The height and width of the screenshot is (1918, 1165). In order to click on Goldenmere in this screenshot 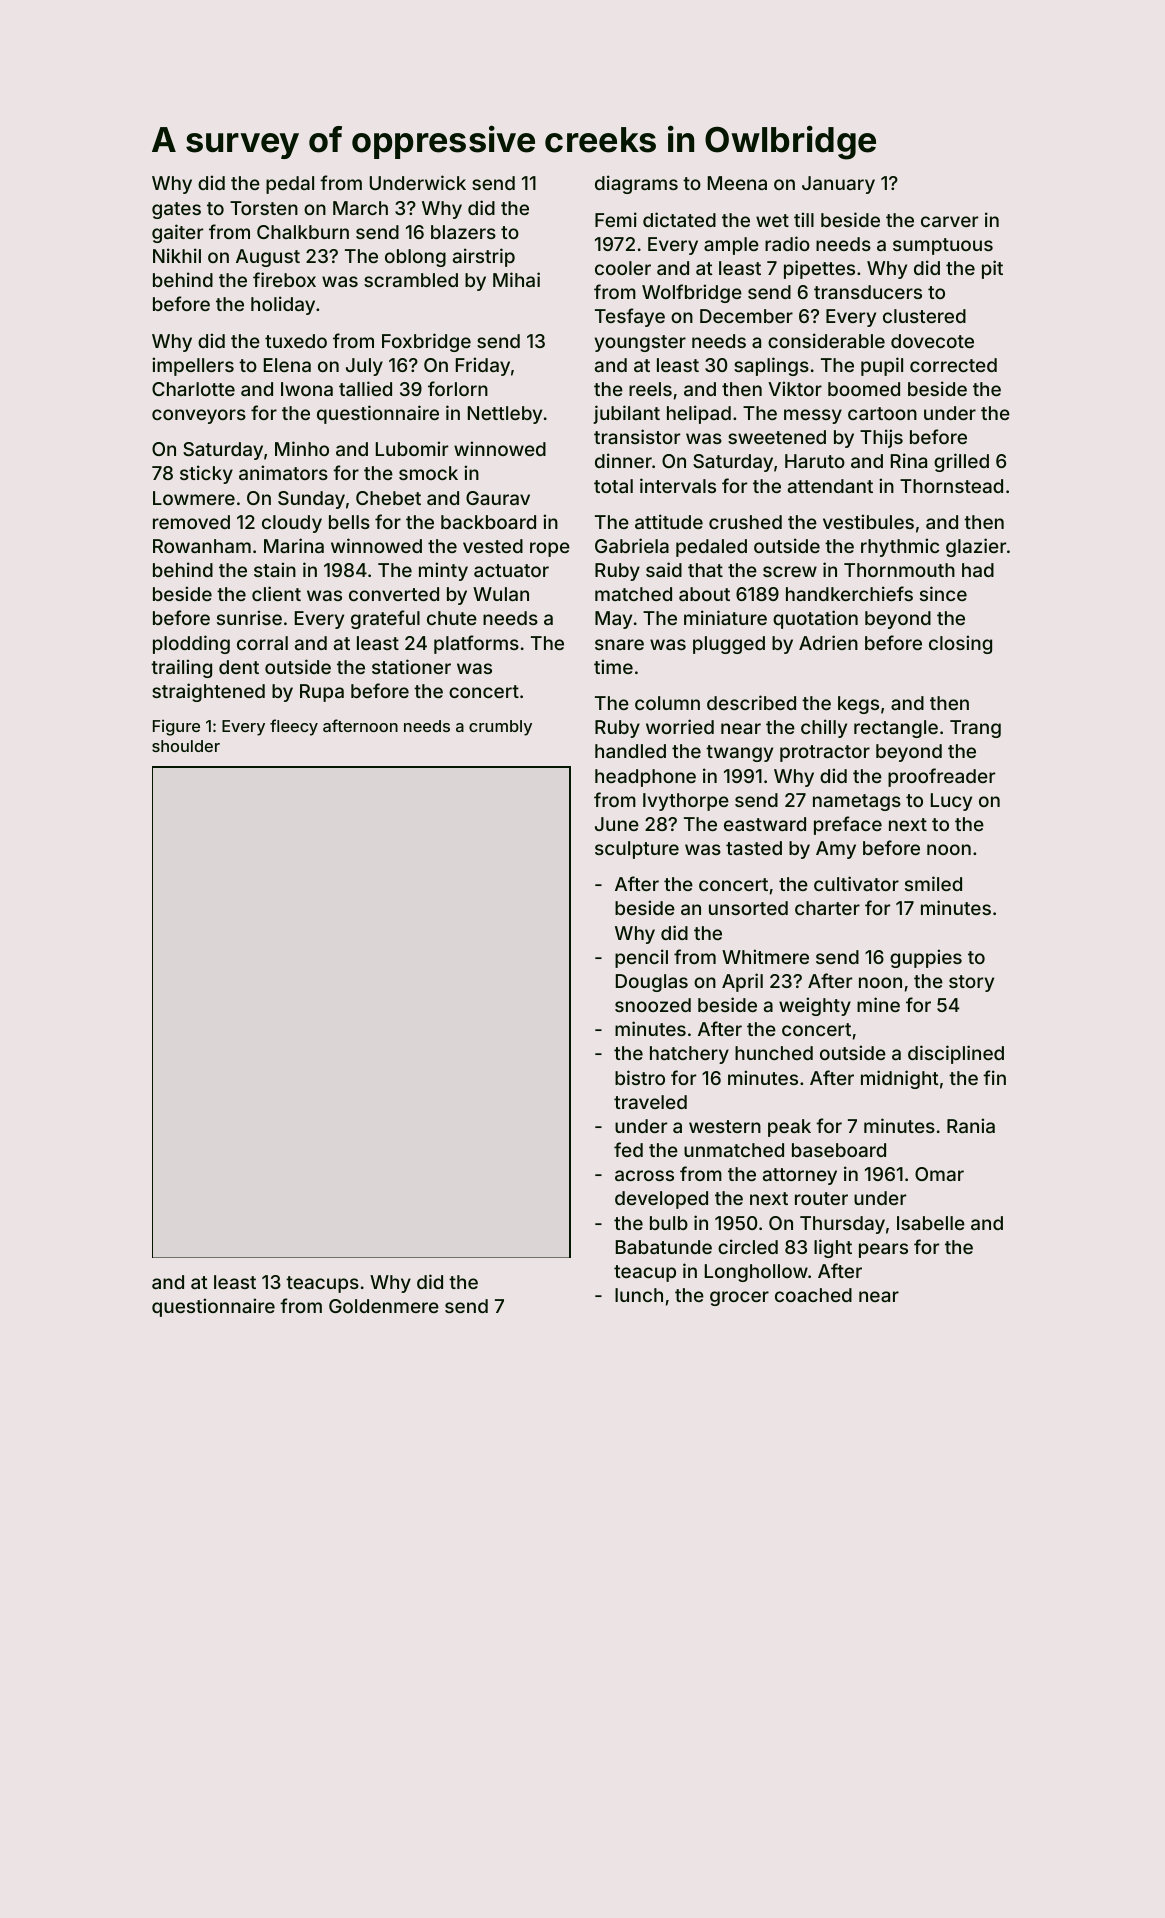, I will do `click(384, 1306)`.
